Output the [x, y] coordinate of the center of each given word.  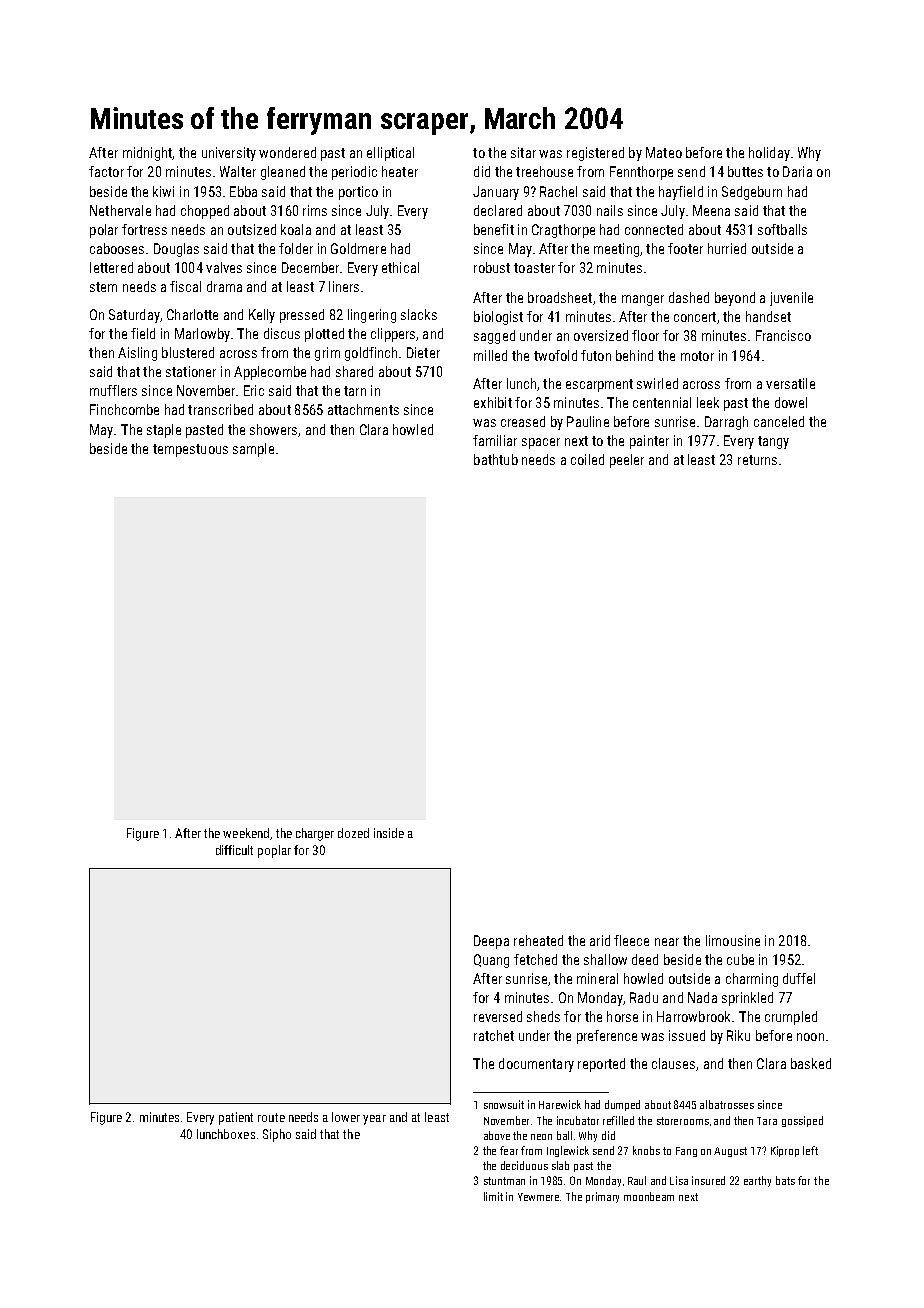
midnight [147, 154]
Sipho [277, 1135]
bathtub [496, 459]
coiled [587, 459]
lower [346, 1117]
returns [757, 460]
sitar [523, 152]
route [271, 1117]
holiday [769, 154]
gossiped [802, 1121]
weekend [246, 833]
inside [389, 833]
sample [253, 450]
